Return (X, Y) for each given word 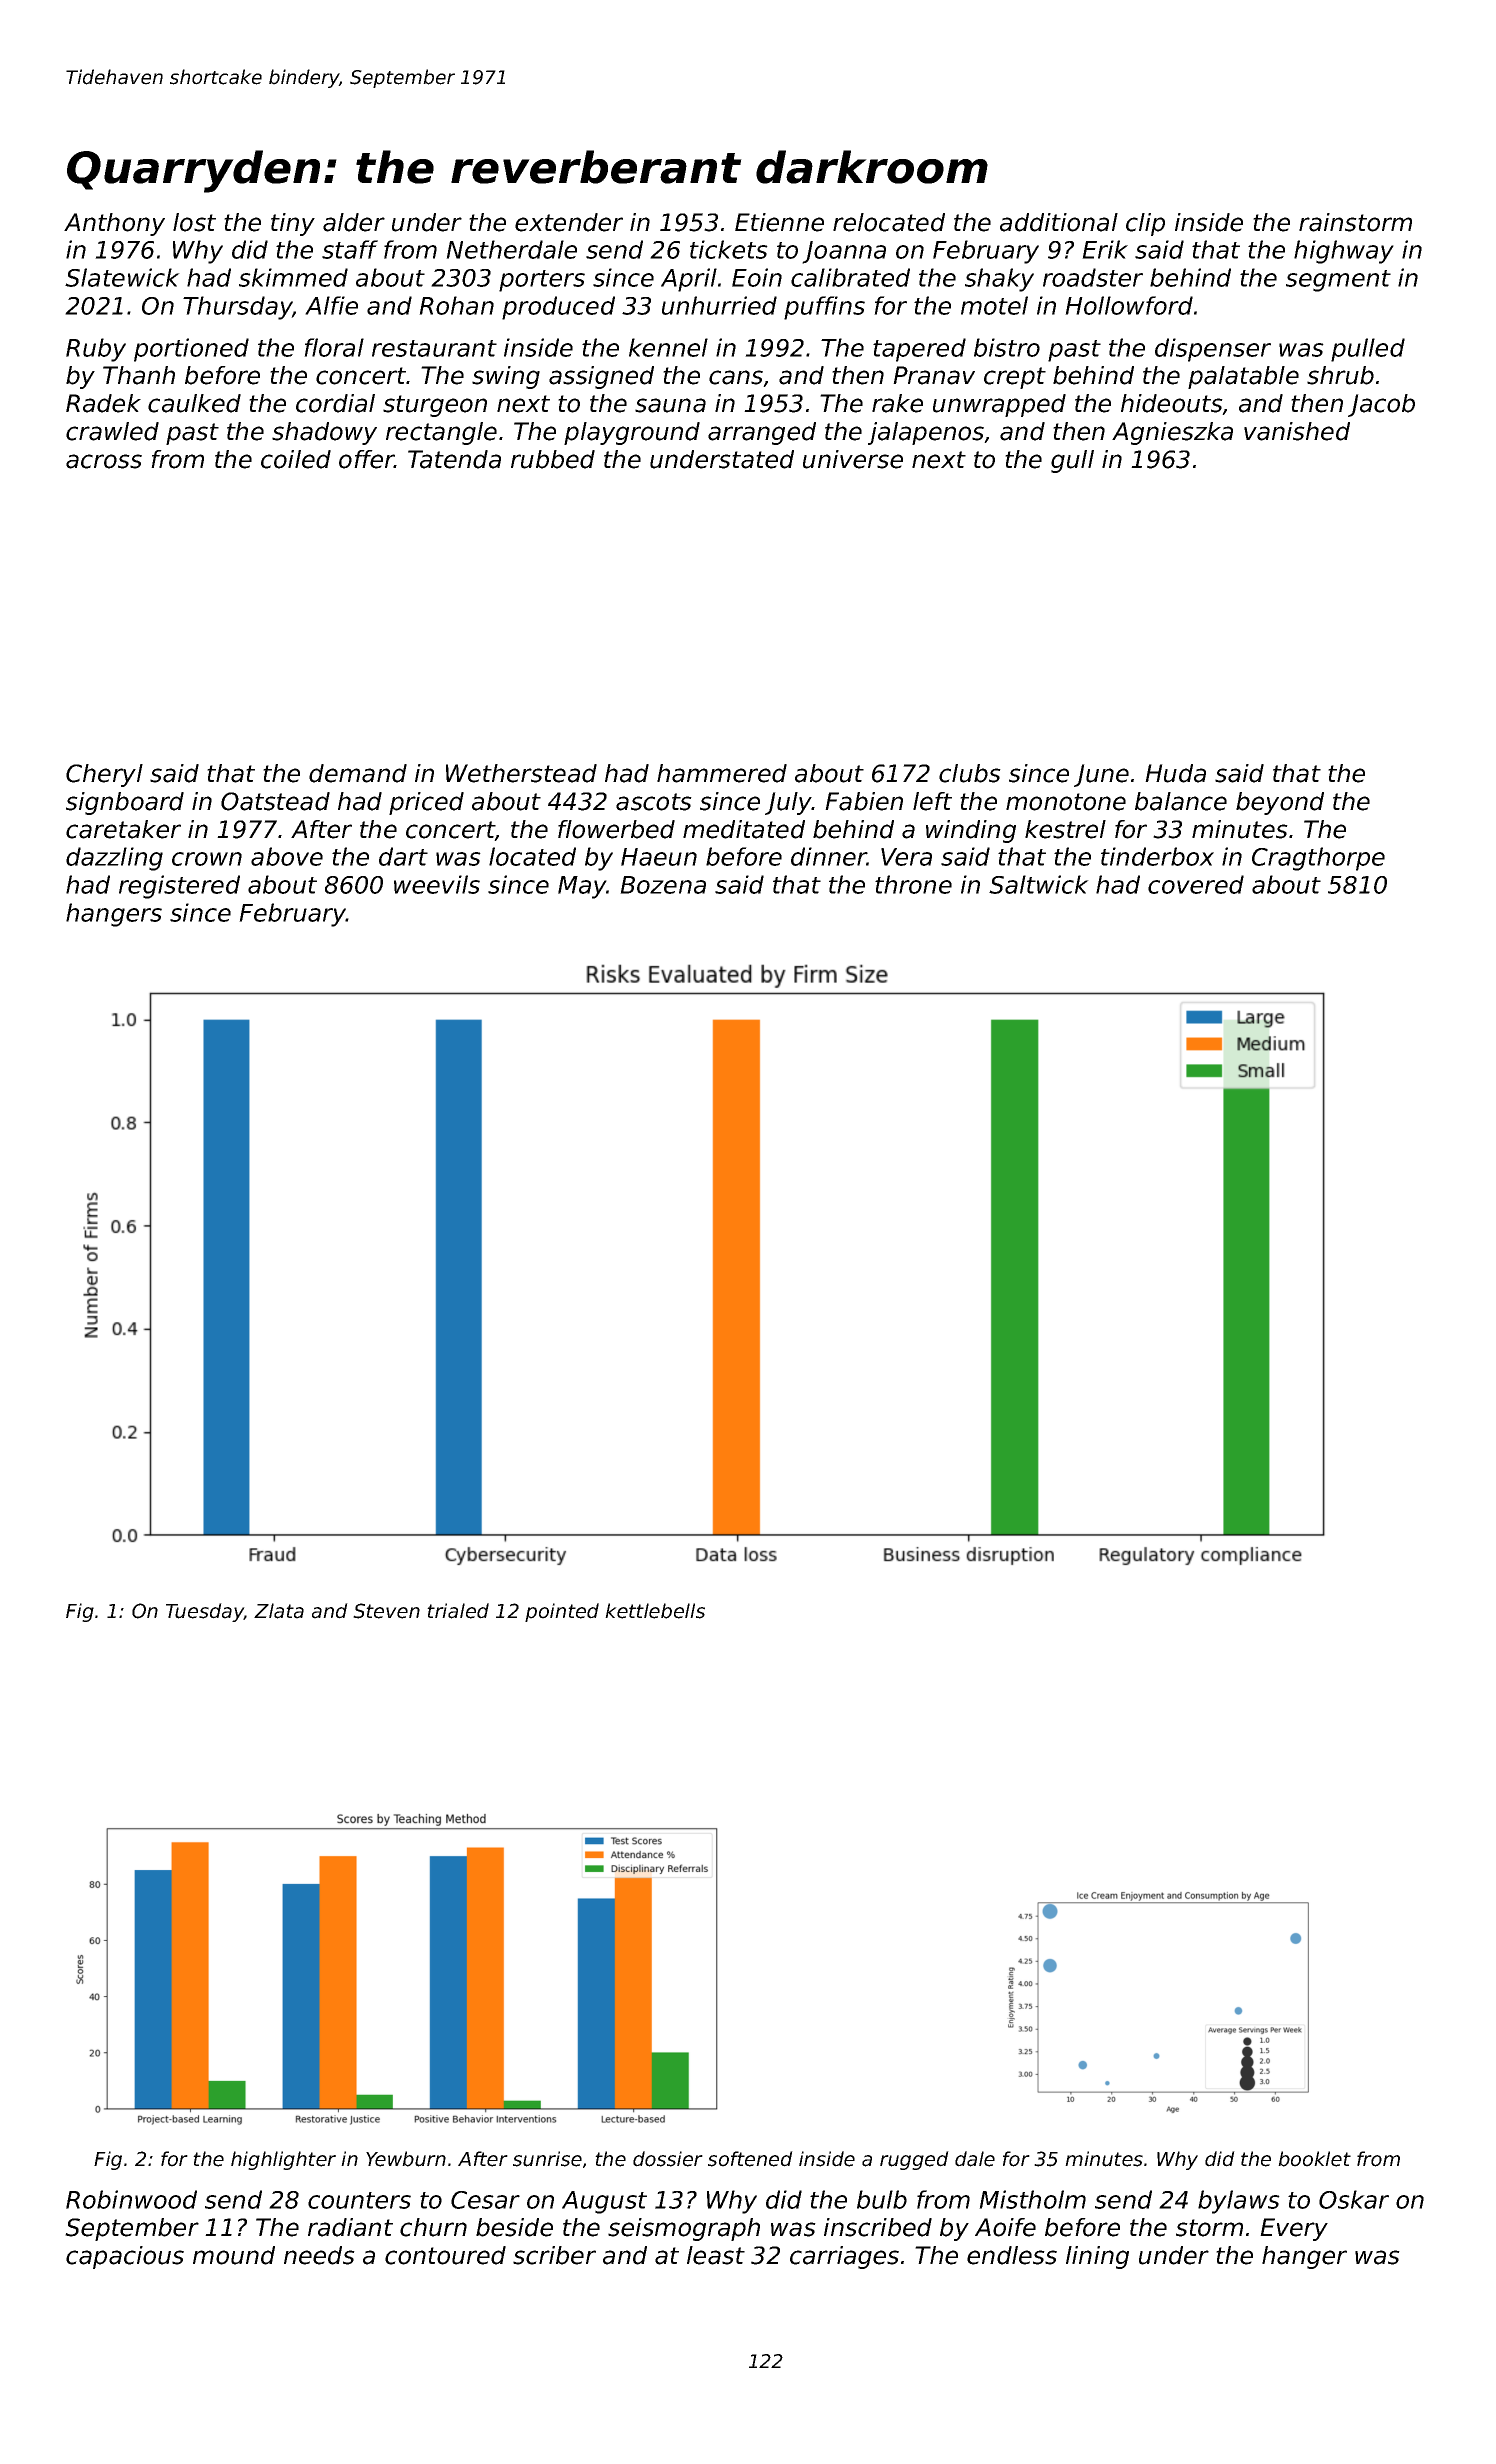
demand (358, 773)
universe (853, 459)
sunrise (547, 2159)
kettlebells (655, 1611)
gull (1072, 461)
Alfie (331, 305)
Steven (386, 1611)
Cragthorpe (1318, 859)
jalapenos (926, 433)
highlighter (283, 2160)
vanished (1297, 431)
